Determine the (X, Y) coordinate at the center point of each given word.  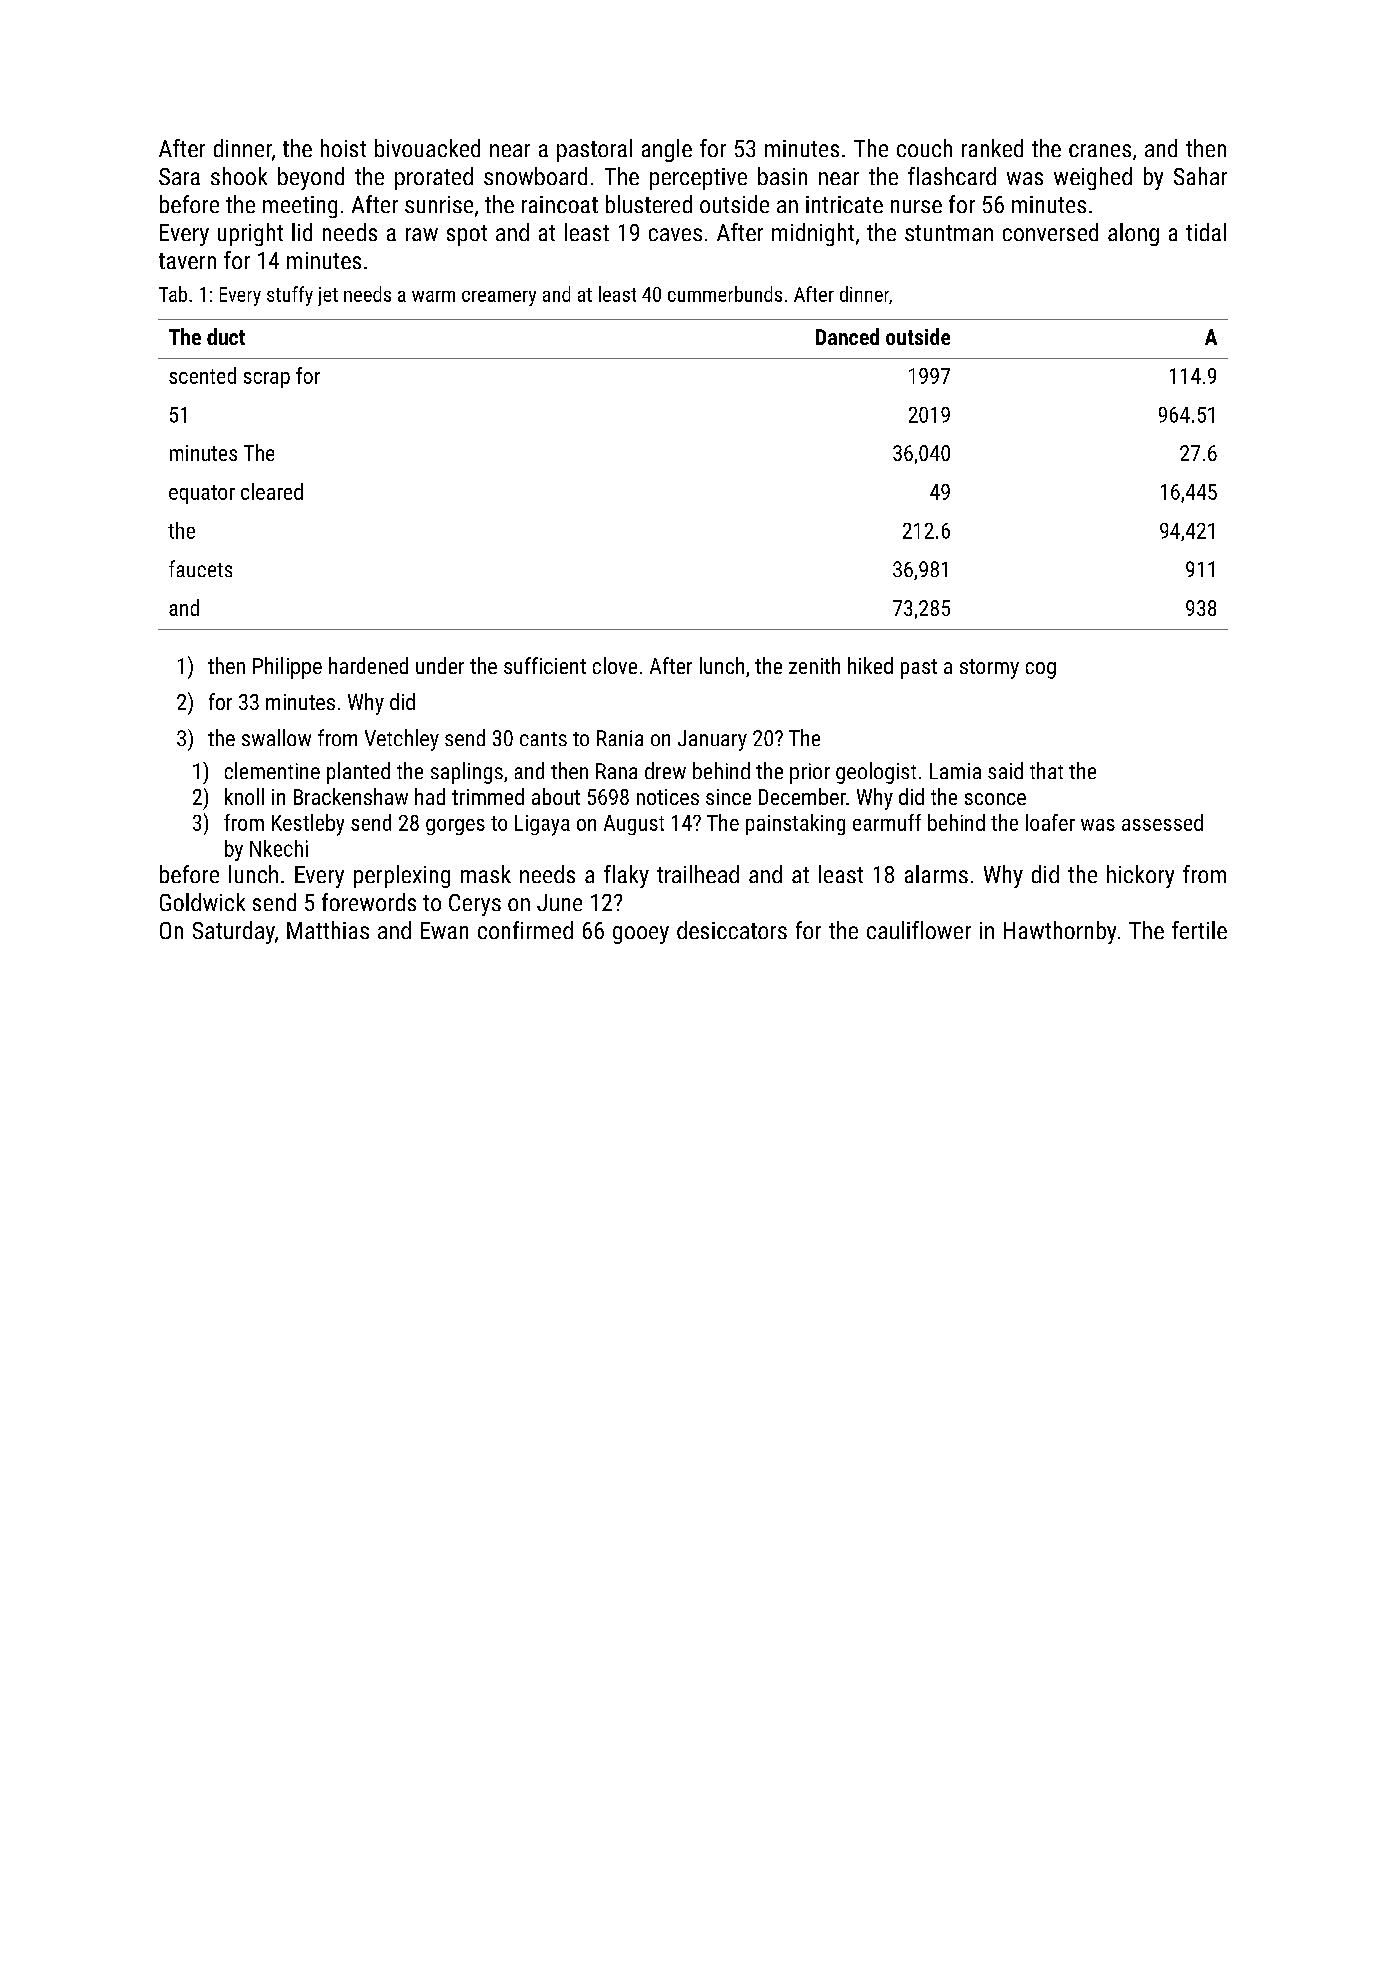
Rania (620, 738)
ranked (992, 148)
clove (615, 665)
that (1046, 770)
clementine (272, 770)
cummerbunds (725, 294)
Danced (847, 336)
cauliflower (919, 930)
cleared (272, 491)
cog (1041, 670)
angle (667, 150)
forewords (369, 902)
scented (202, 375)
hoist (343, 148)
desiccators (732, 930)
